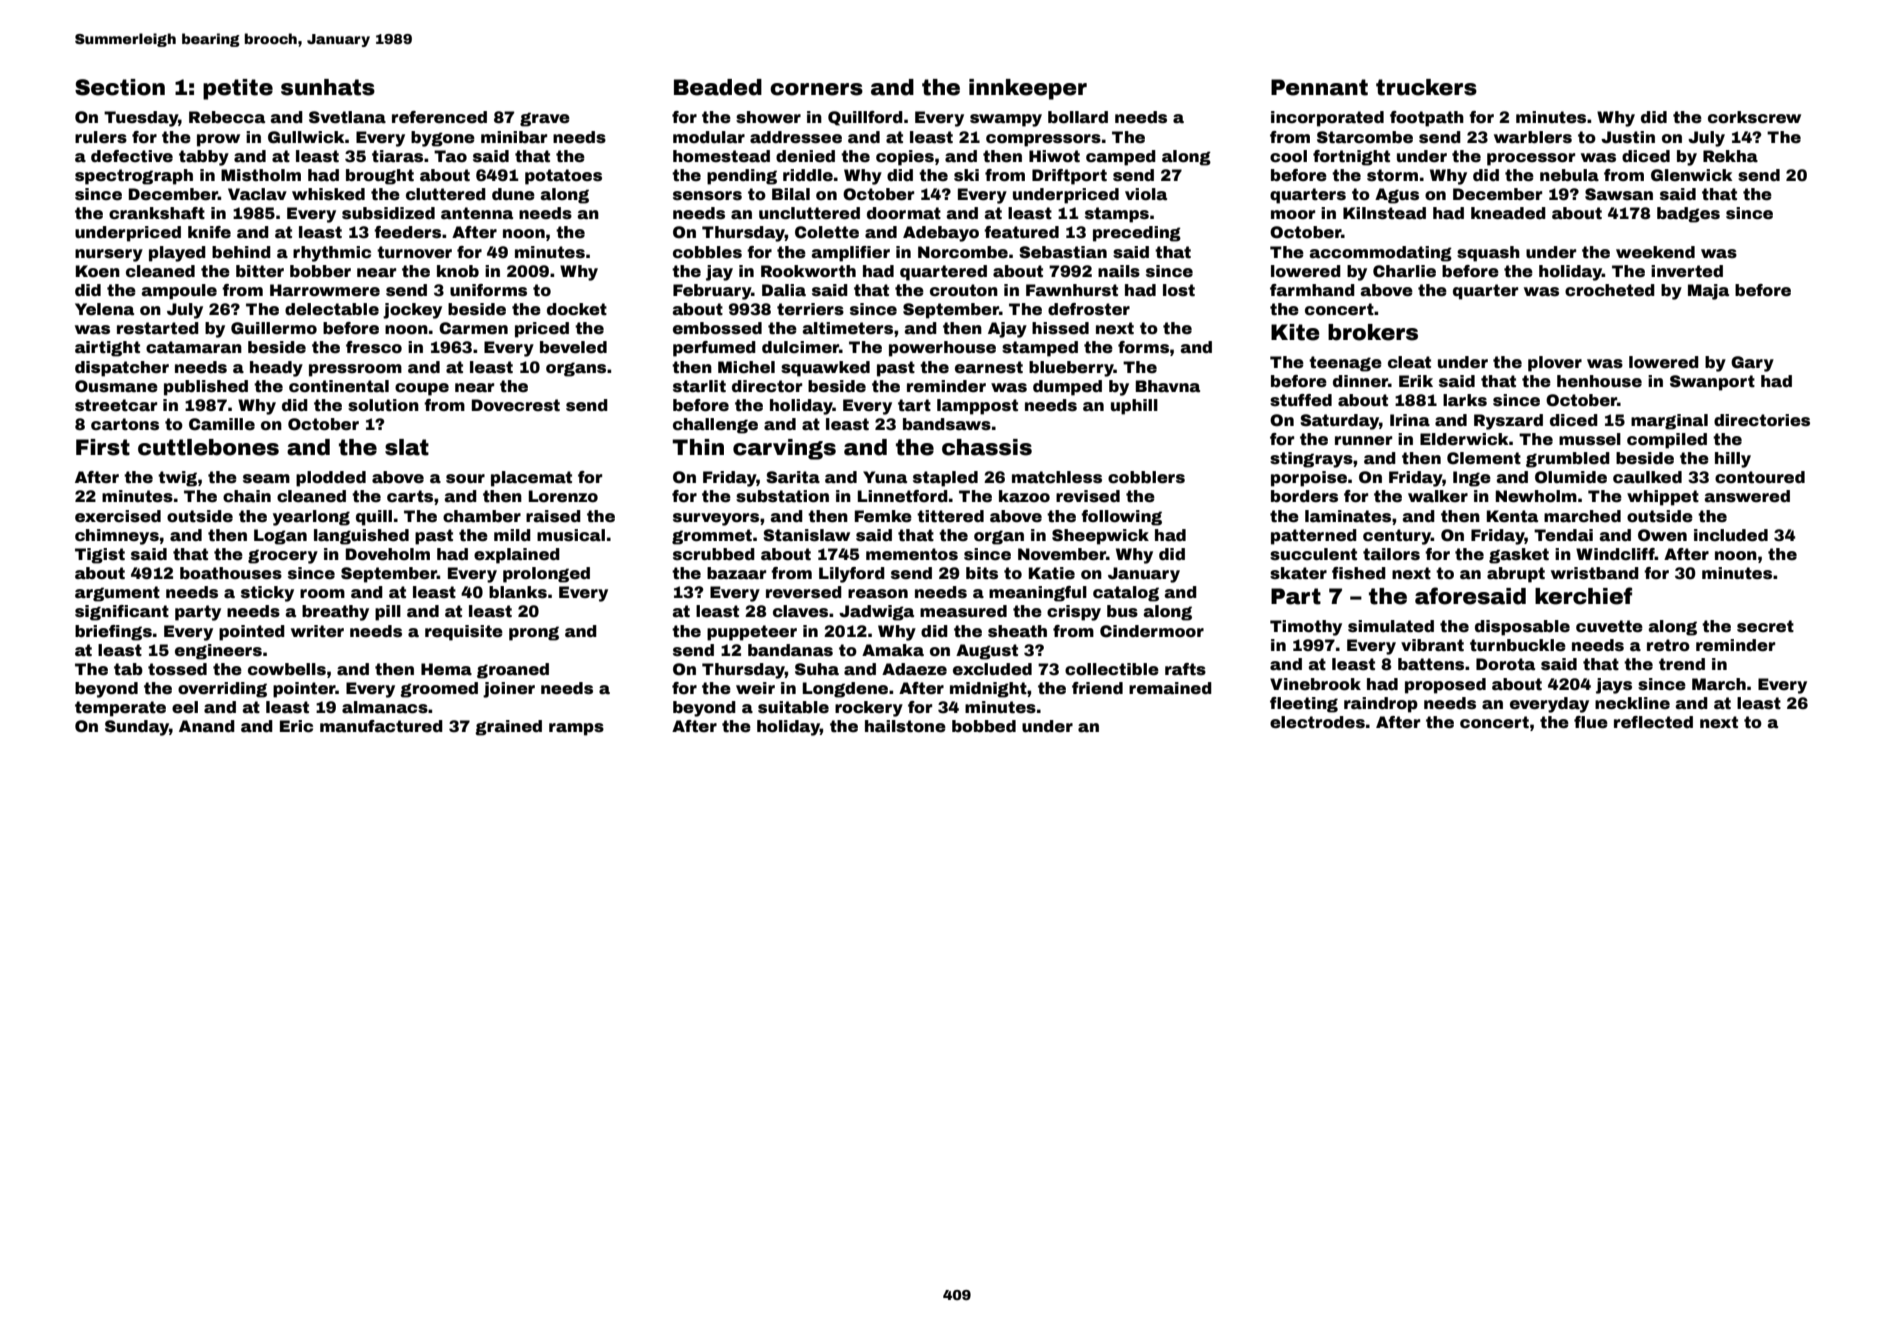 This image has height=1334, width=1886. I want to click on Sunday, so click(137, 728).
